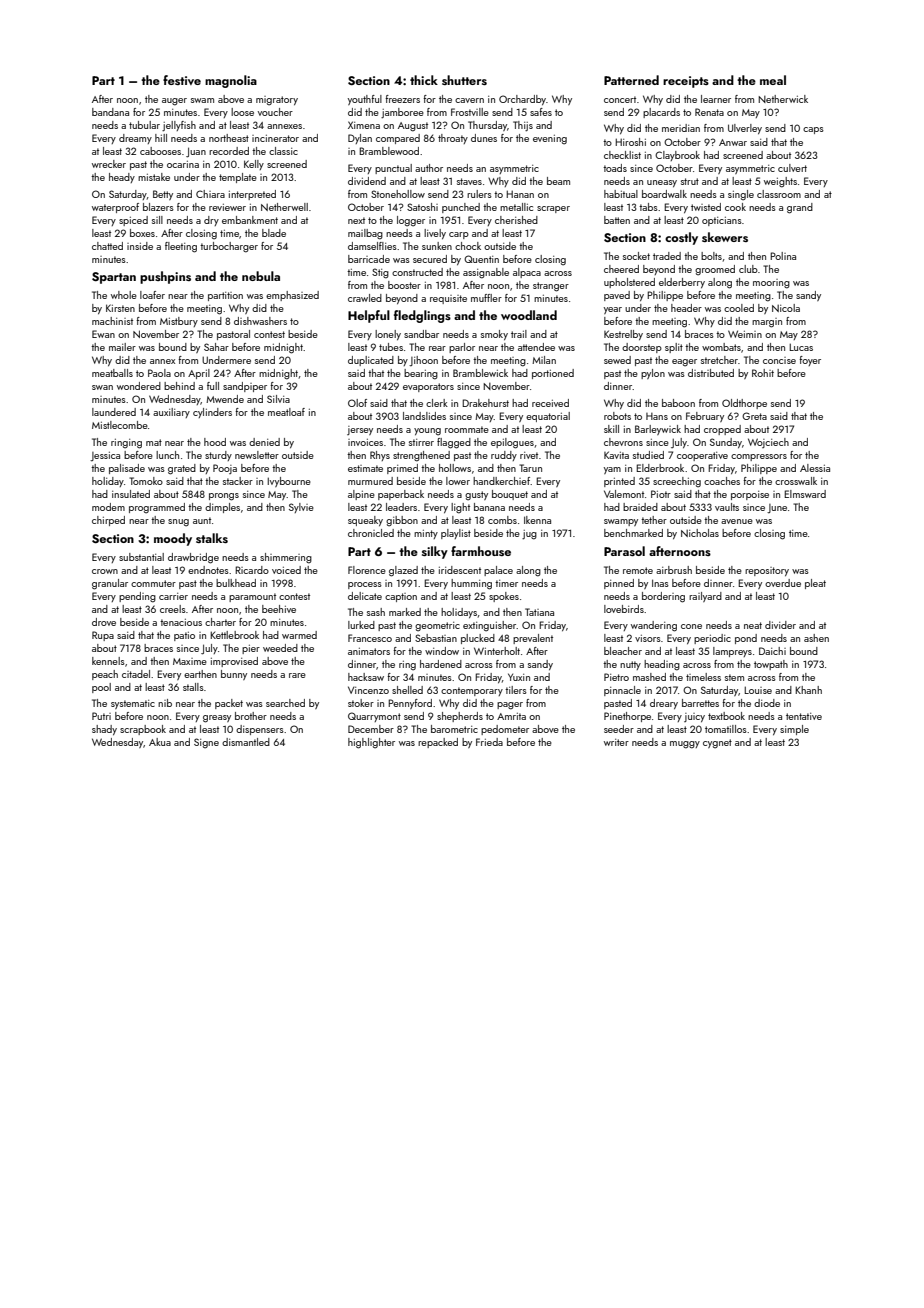 This screenshot has height=1308, width=924. Describe the element at coordinates (108, 507) in the screenshot. I see `modem` at that location.
